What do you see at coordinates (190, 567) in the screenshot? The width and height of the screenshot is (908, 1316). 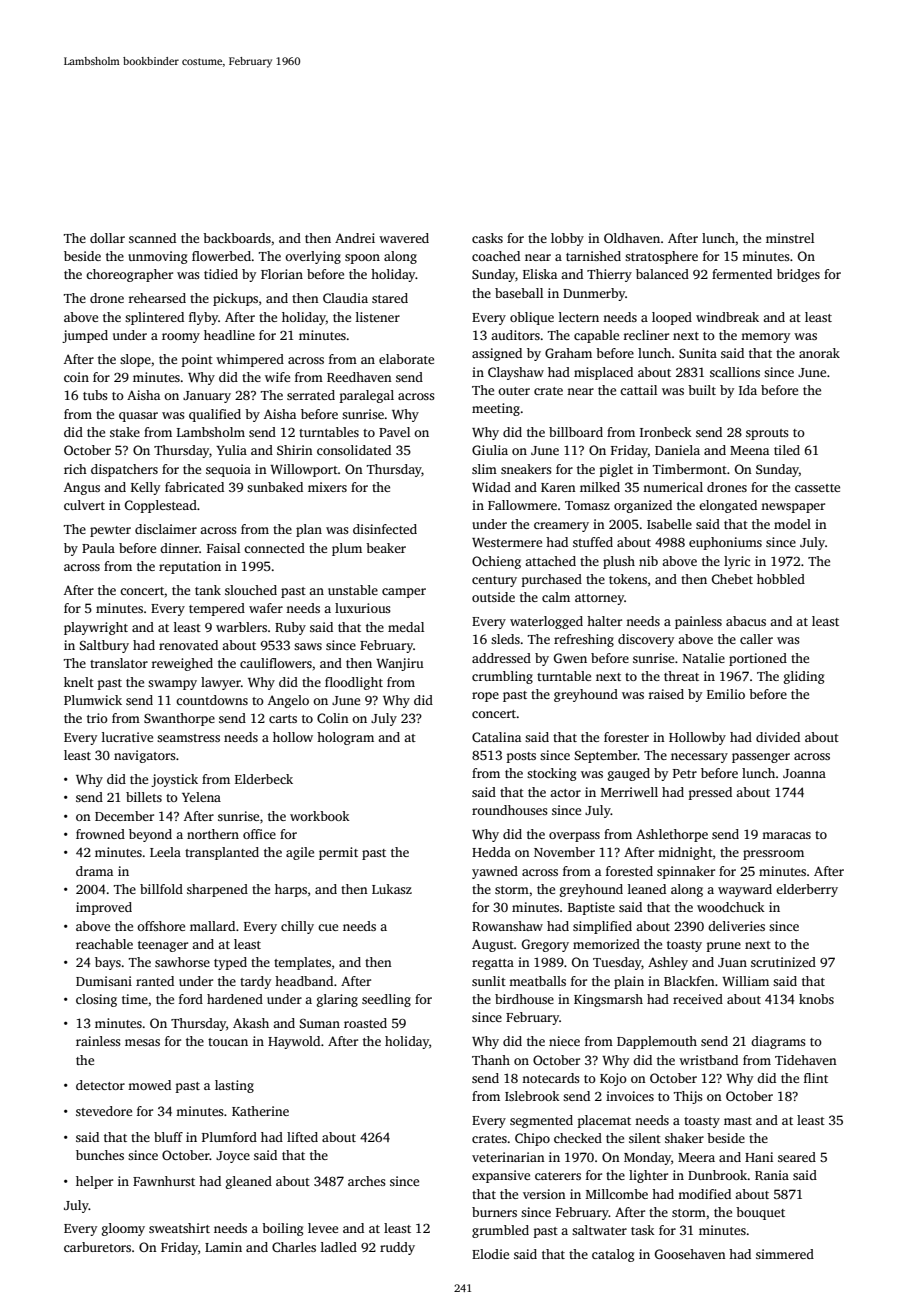 I see `reputation` at bounding box center [190, 567].
